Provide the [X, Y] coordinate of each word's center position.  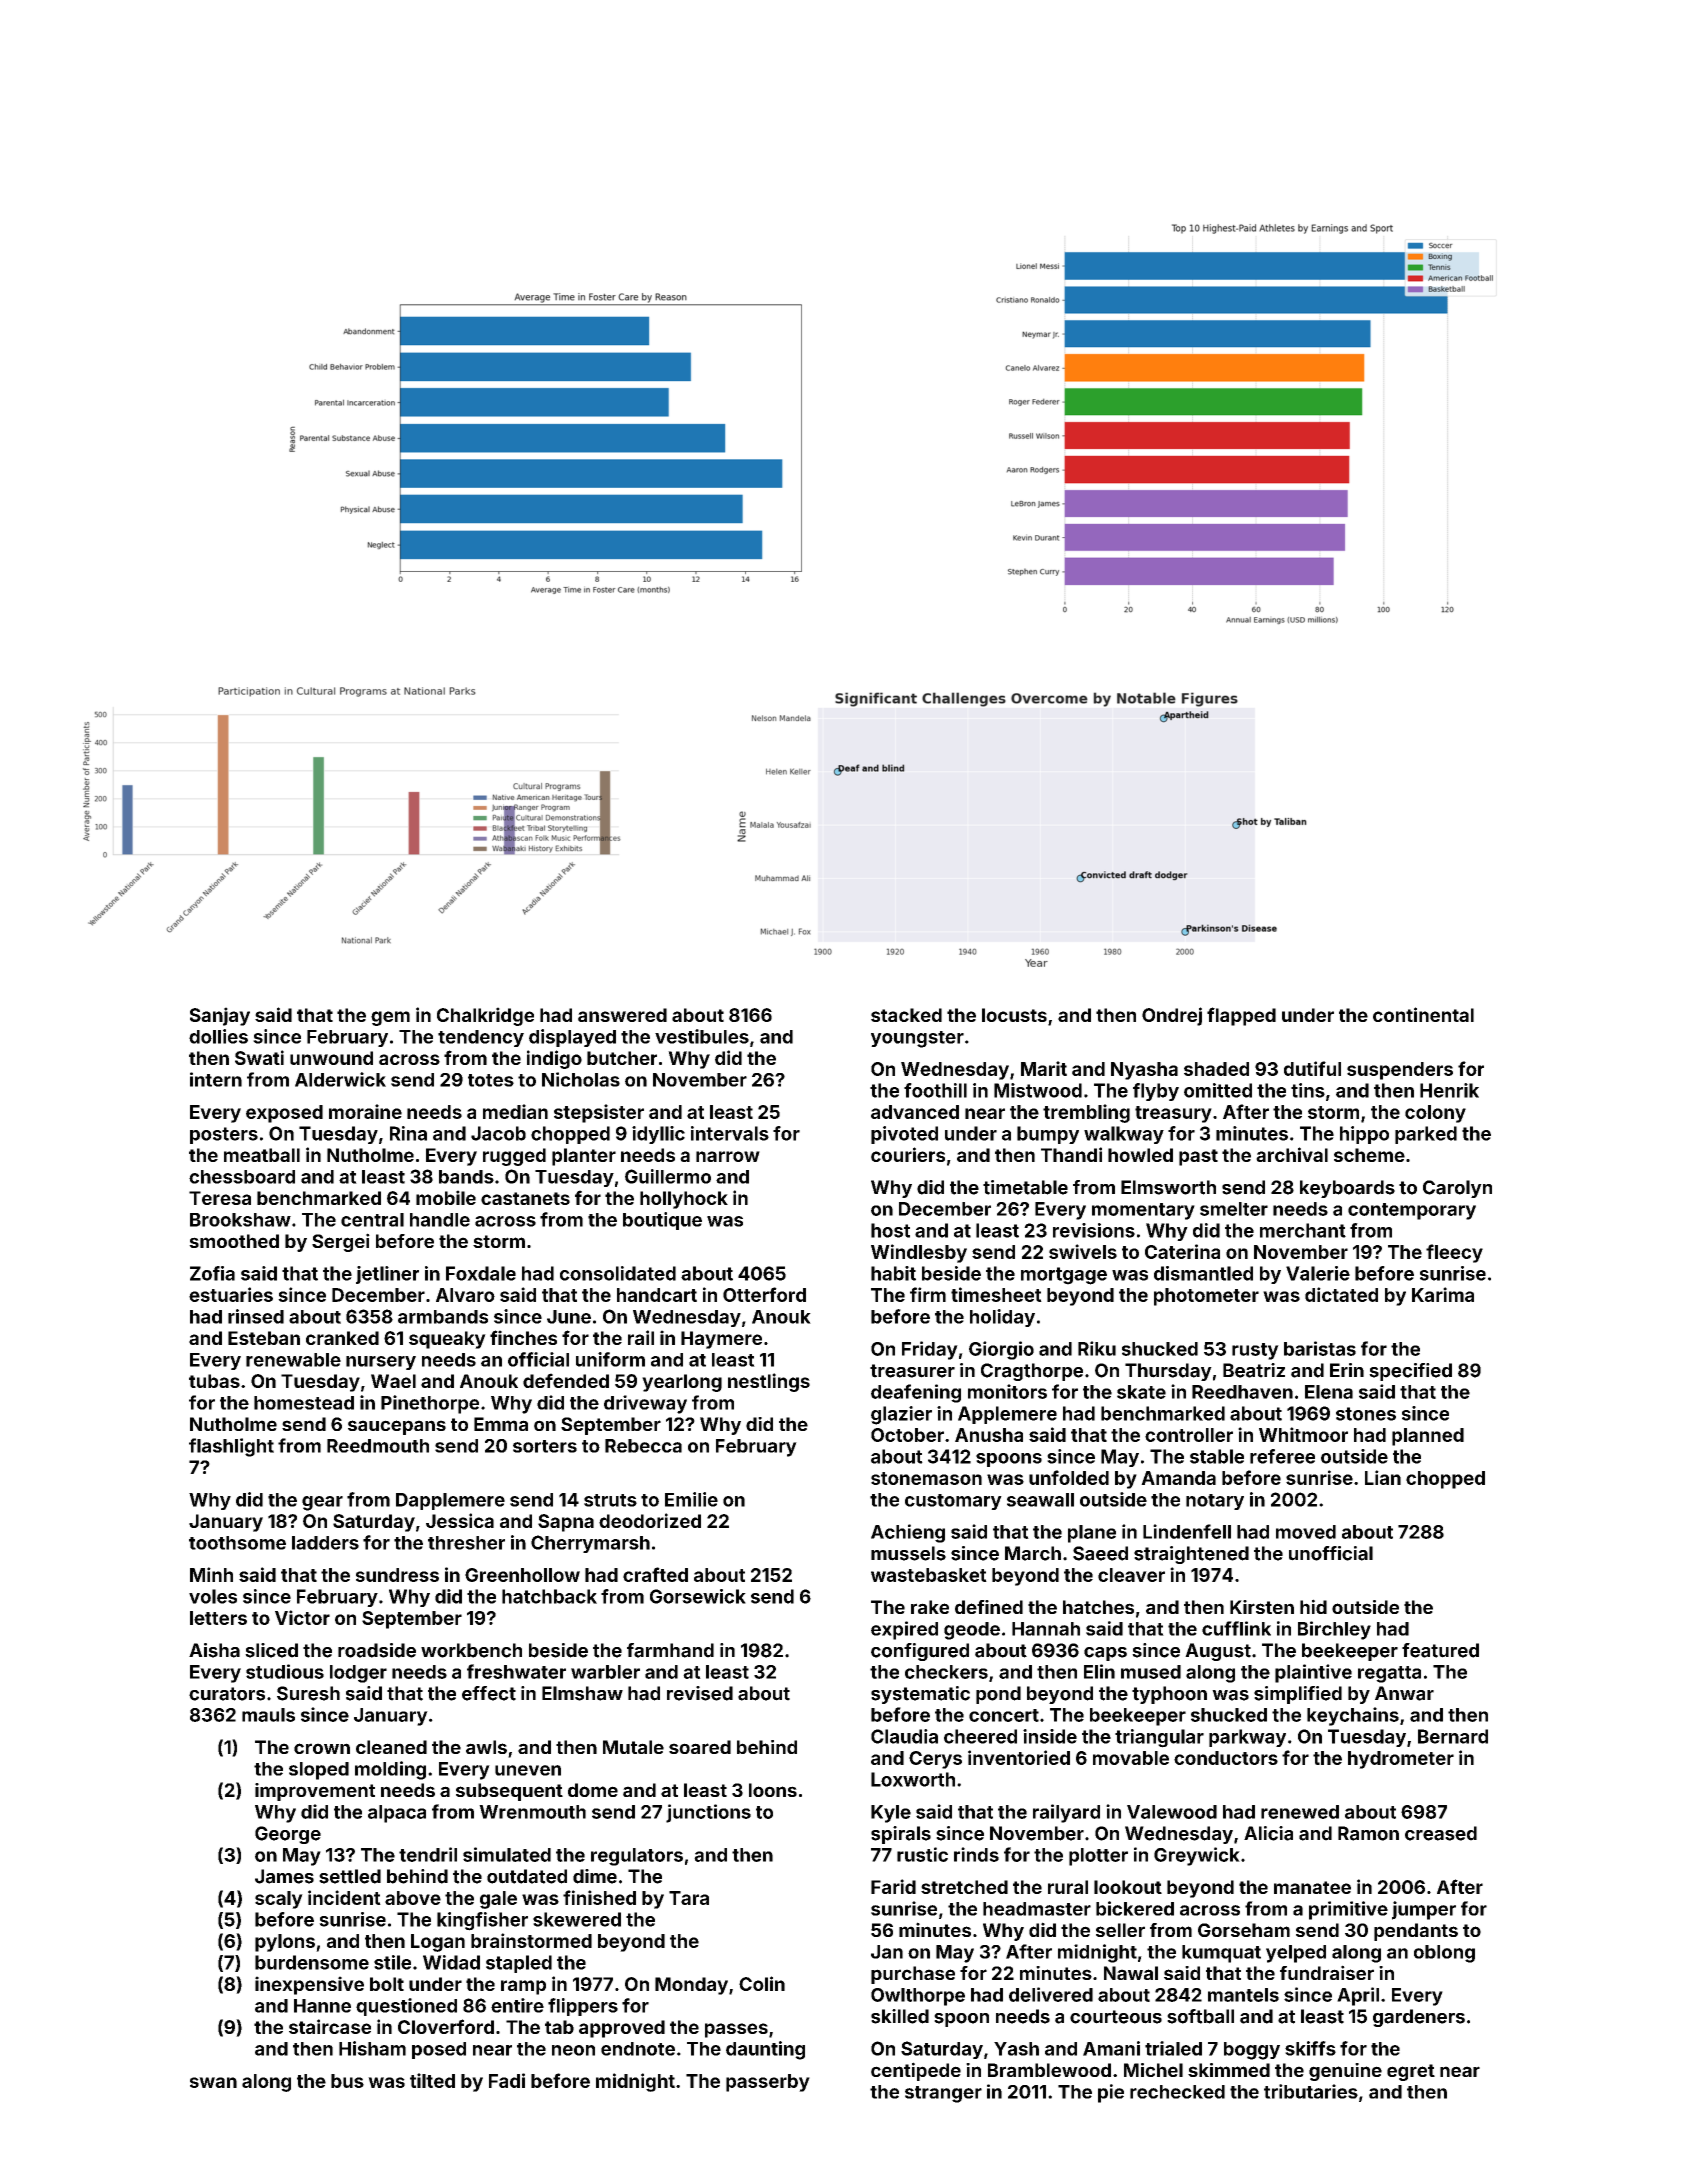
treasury [1173, 1114]
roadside [377, 1650]
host [890, 1230]
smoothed [234, 1241]
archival [1292, 1154]
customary [953, 1502]
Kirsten [1262, 1607]
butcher [622, 1058]
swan [213, 2082]
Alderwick [340, 1079]
